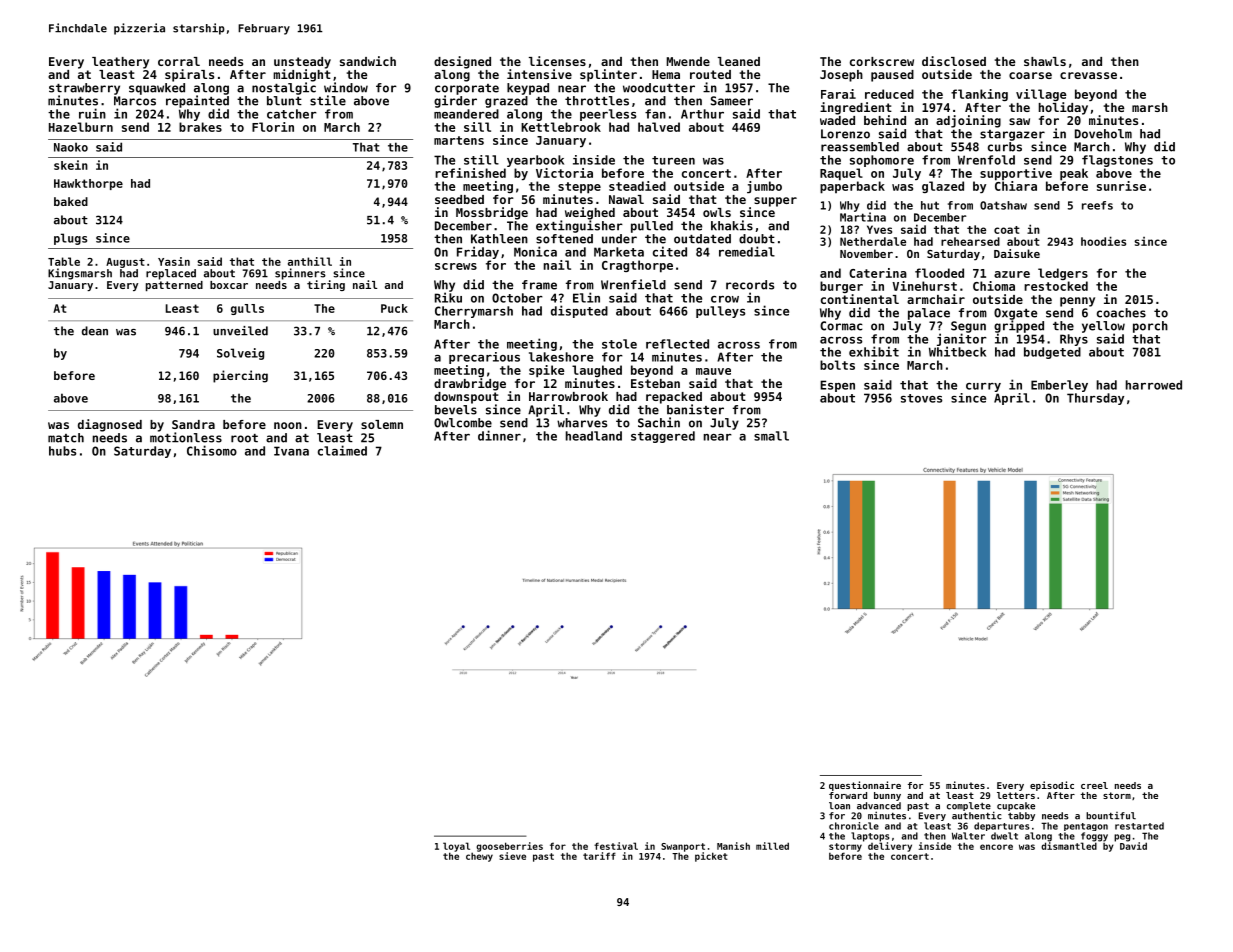 The height and width of the screenshot is (952, 1233). Describe the element at coordinates (1150, 327) in the screenshot. I see `porch` at that location.
